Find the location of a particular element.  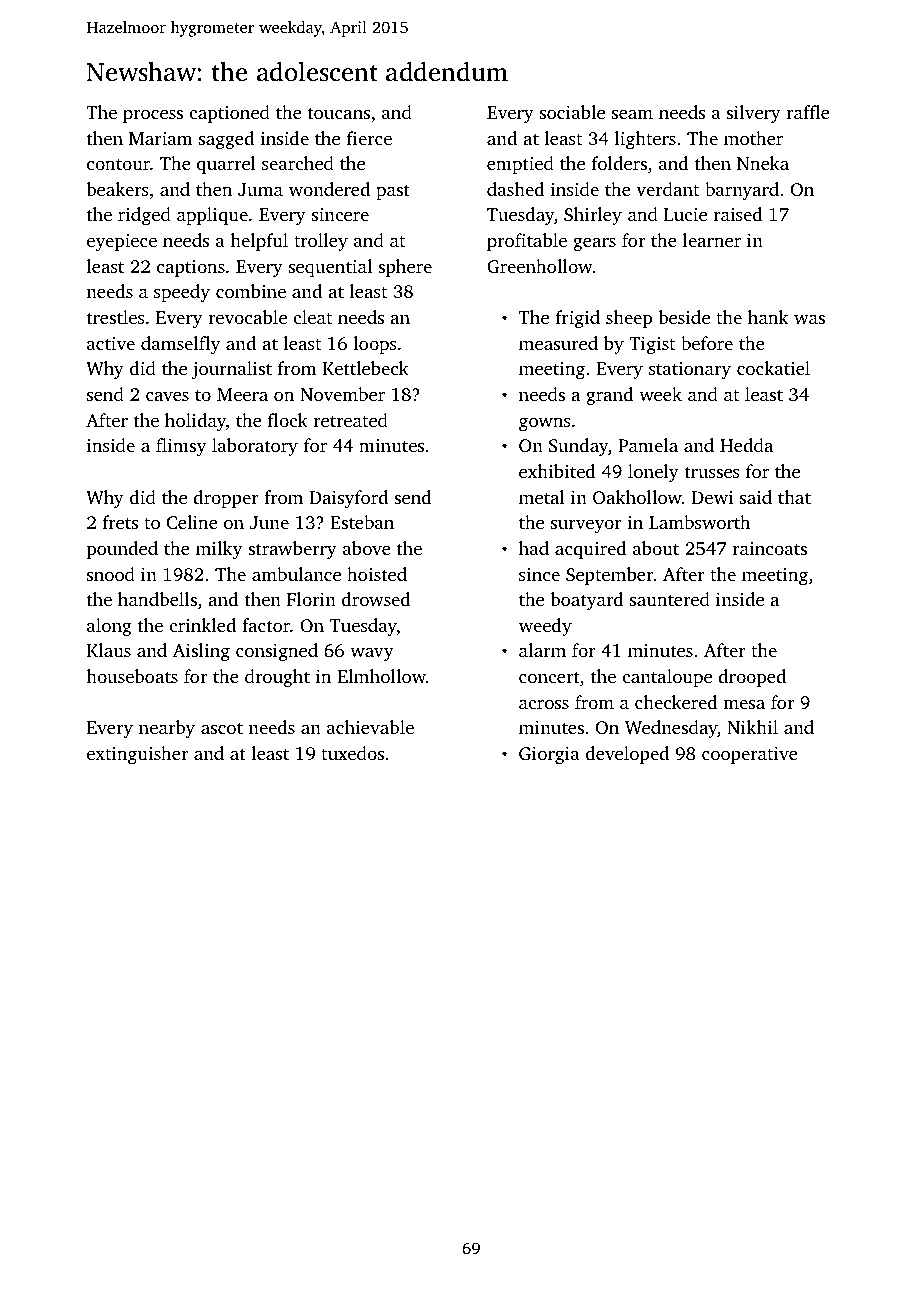

silvery is located at coordinates (753, 114).
